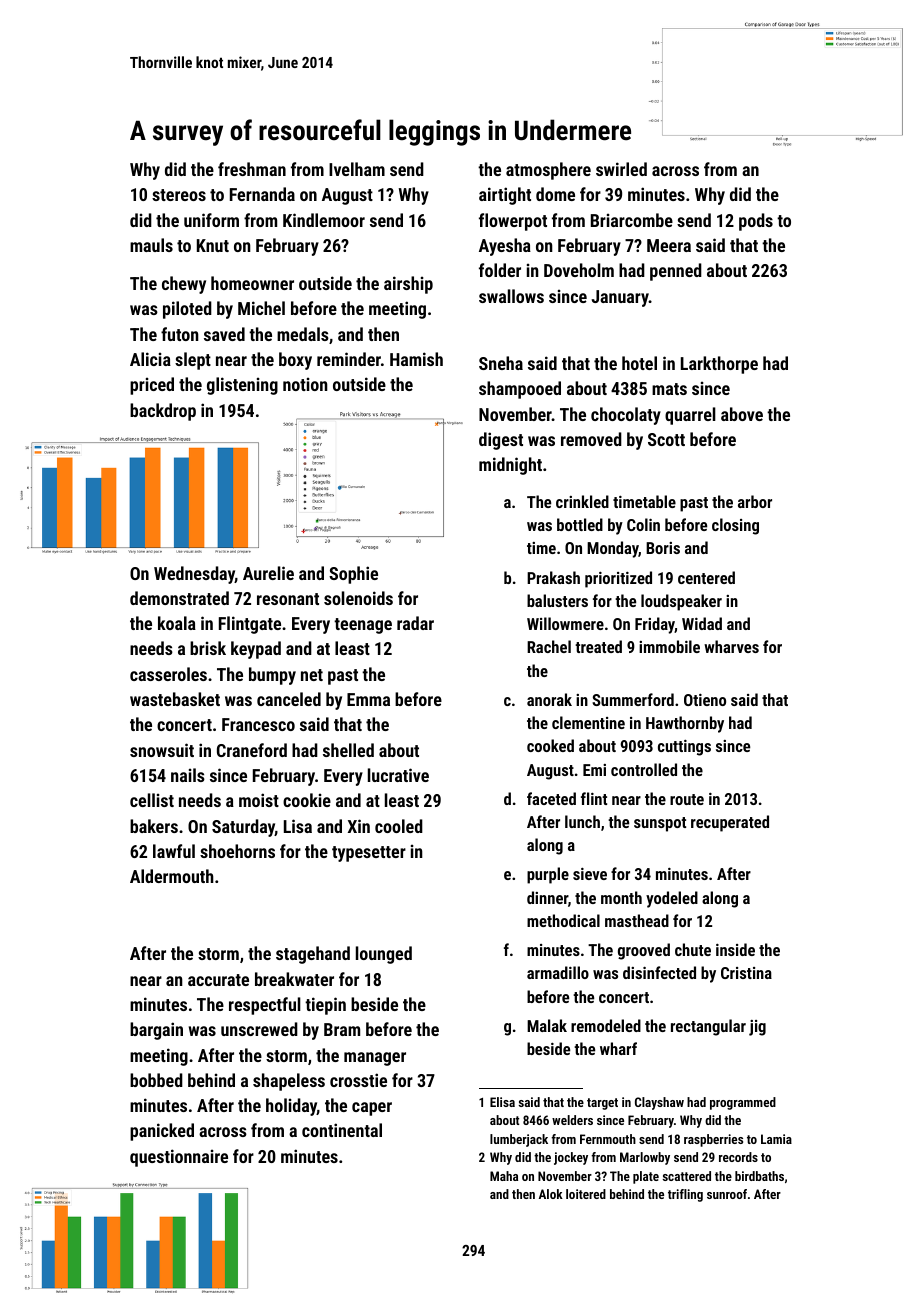 This screenshot has width=924, height=1314. I want to click on bottled, so click(580, 524).
